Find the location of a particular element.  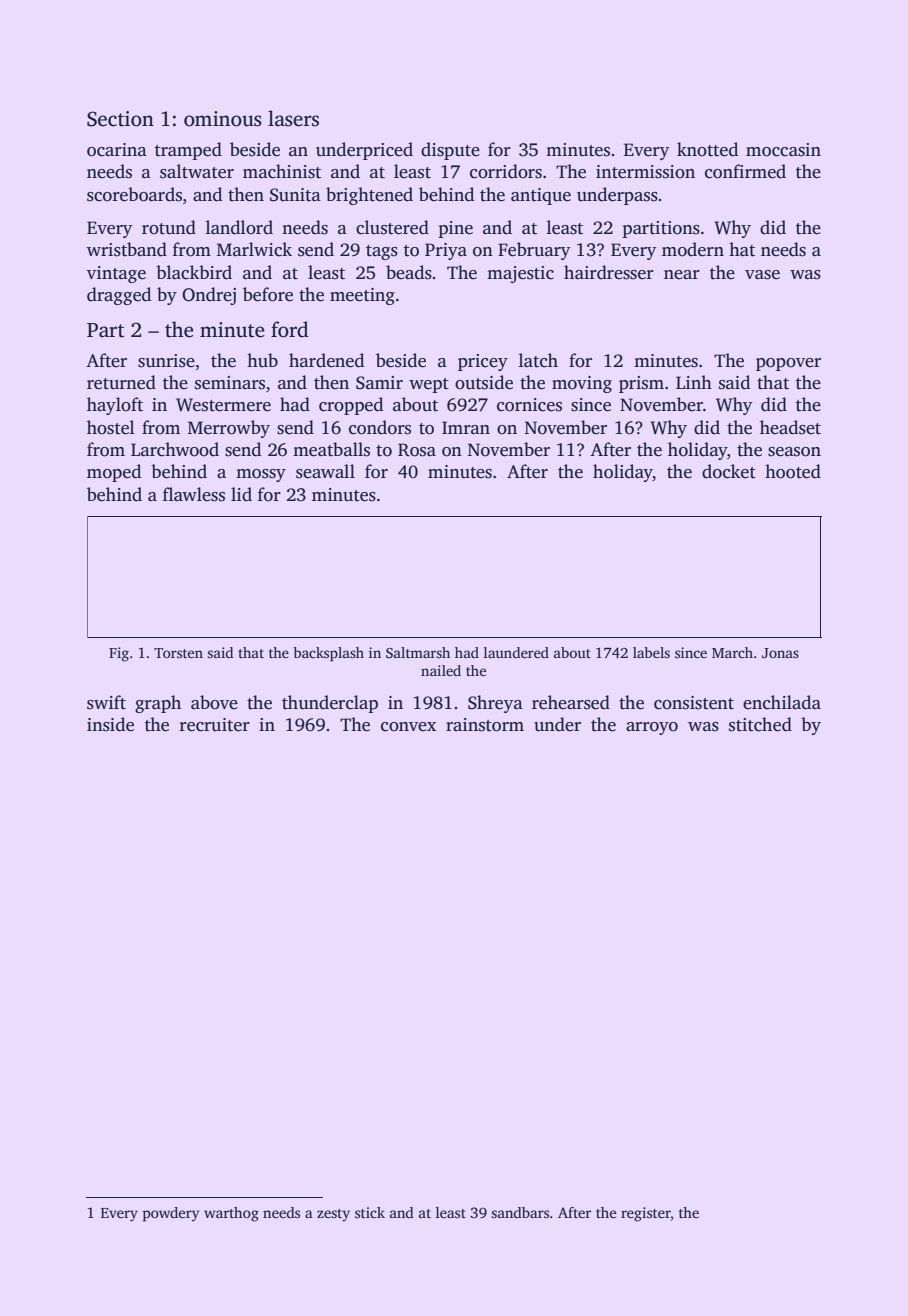

Jonas is located at coordinates (780, 653).
